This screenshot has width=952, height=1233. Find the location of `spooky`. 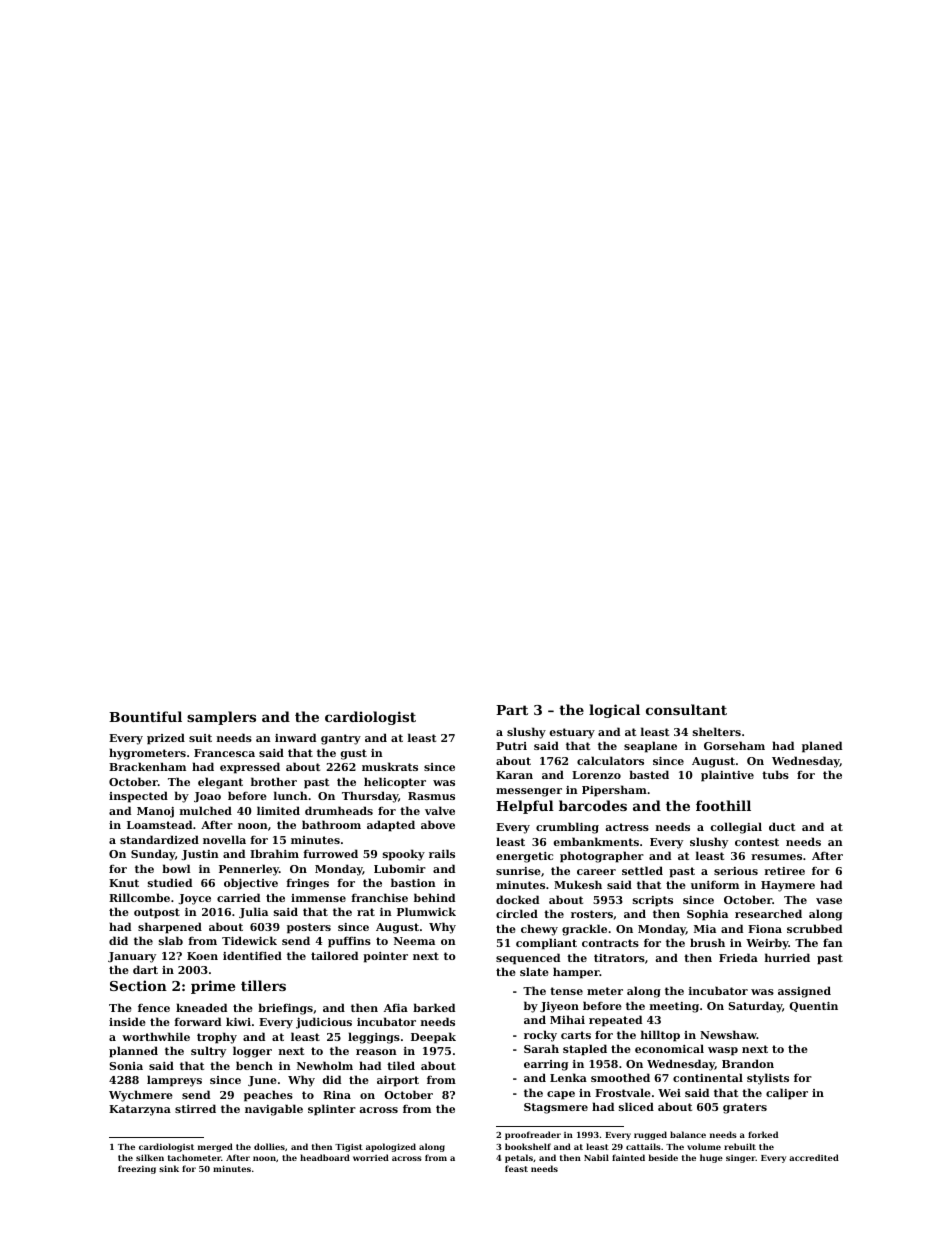

spooky is located at coordinates (404, 855).
